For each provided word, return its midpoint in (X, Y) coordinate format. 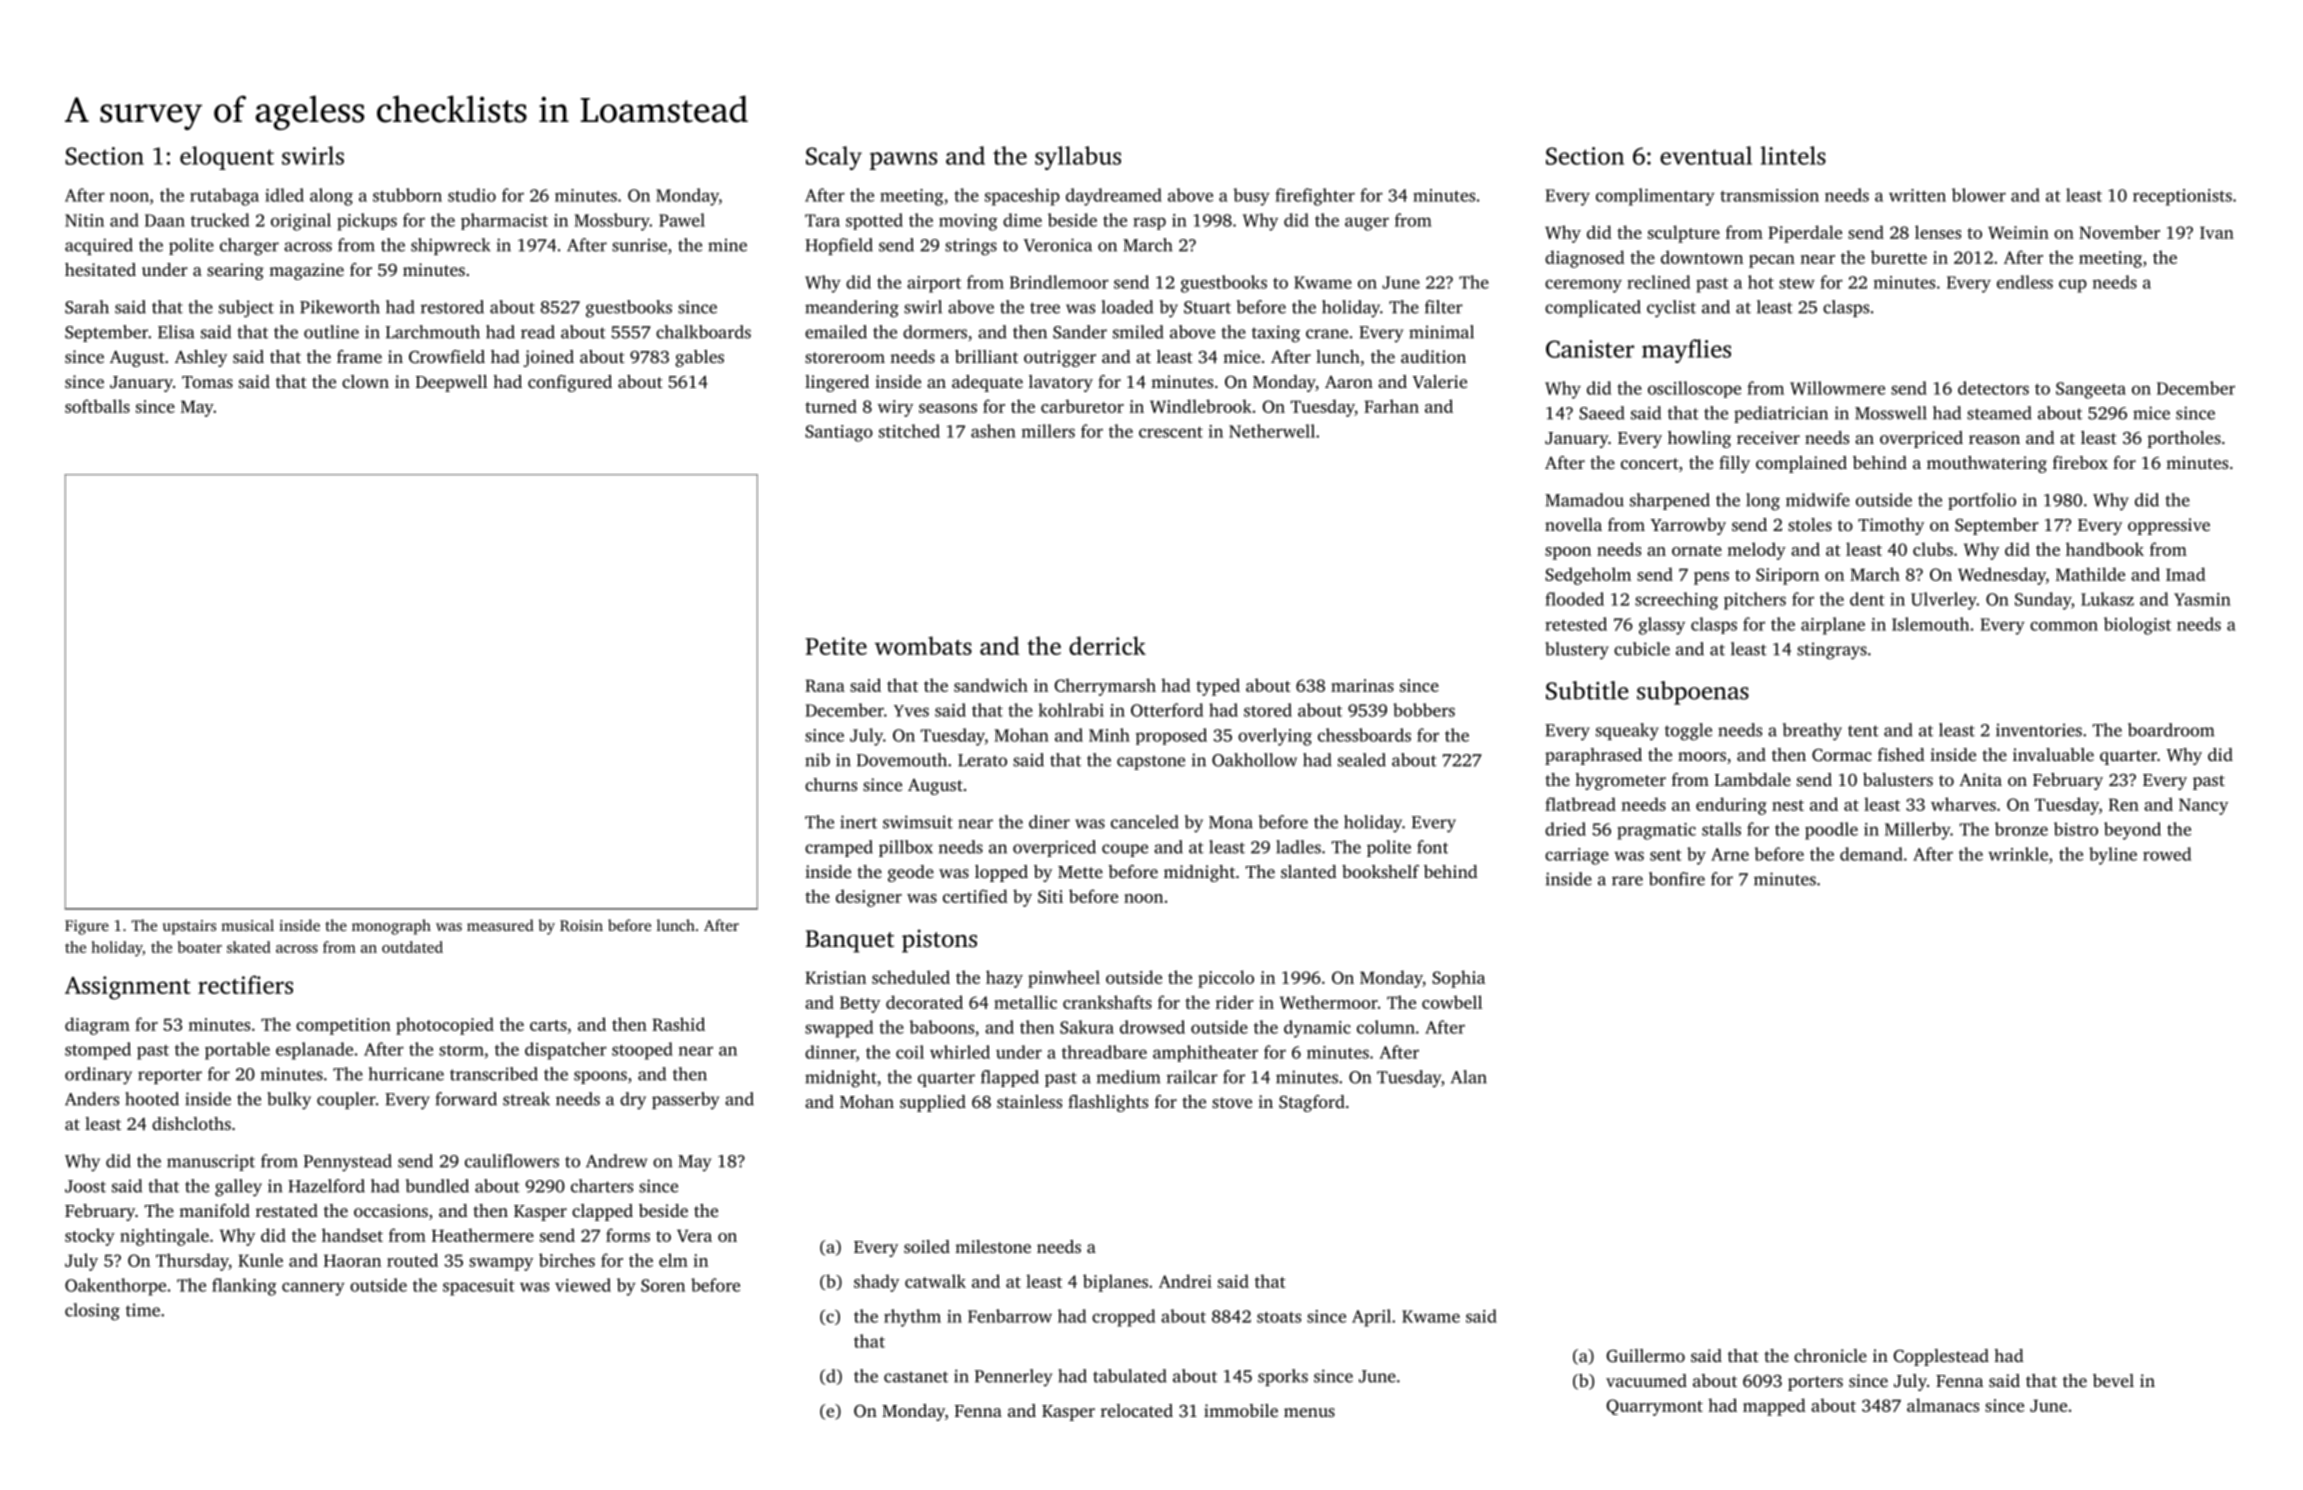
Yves (911, 711)
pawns (903, 161)
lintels (1793, 155)
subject (246, 309)
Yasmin (2202, 599)
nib (817, 760)
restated (287, 1210)
